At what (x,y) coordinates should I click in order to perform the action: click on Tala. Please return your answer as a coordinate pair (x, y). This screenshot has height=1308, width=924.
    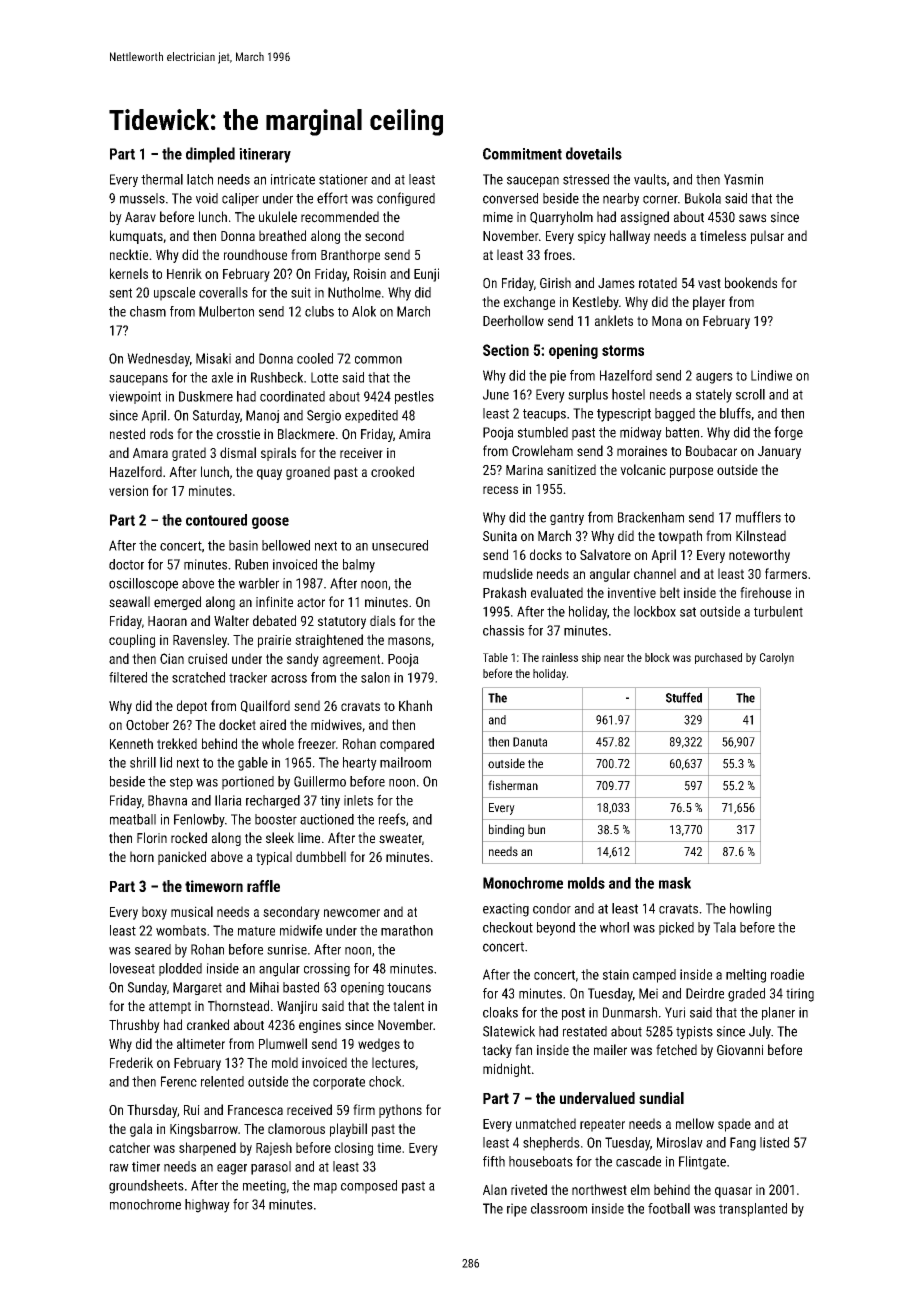
    Looking at the image, I should click on (724, 927).
